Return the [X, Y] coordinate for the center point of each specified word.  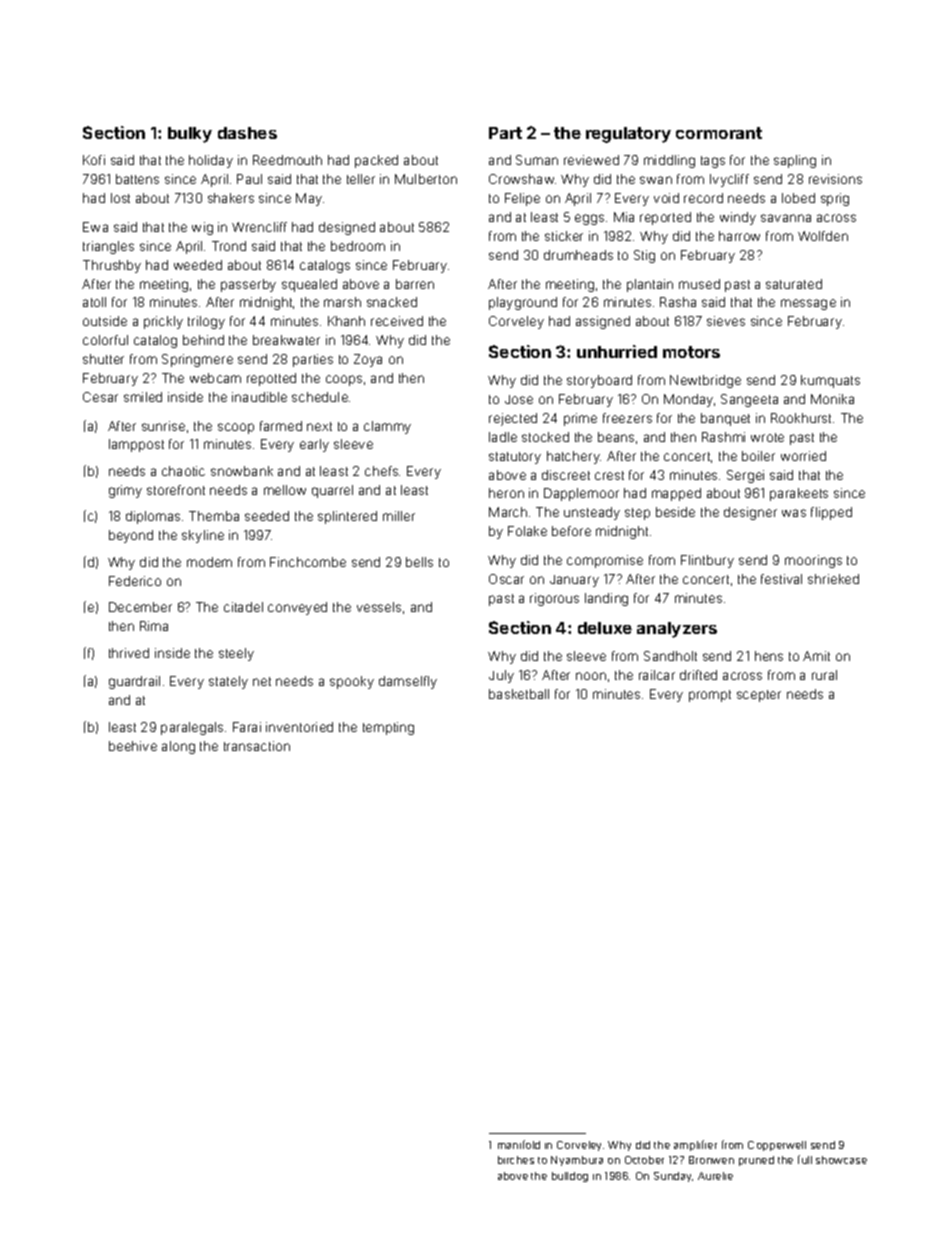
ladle [503, 437]
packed [376, 161]
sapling [795, 161]
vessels [379, 607]
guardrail [134, 682]
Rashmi [723, 437]
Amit [816, 656]
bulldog [570, 1177]
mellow [285, 490]
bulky [190, 135]
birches [516, 1160]
